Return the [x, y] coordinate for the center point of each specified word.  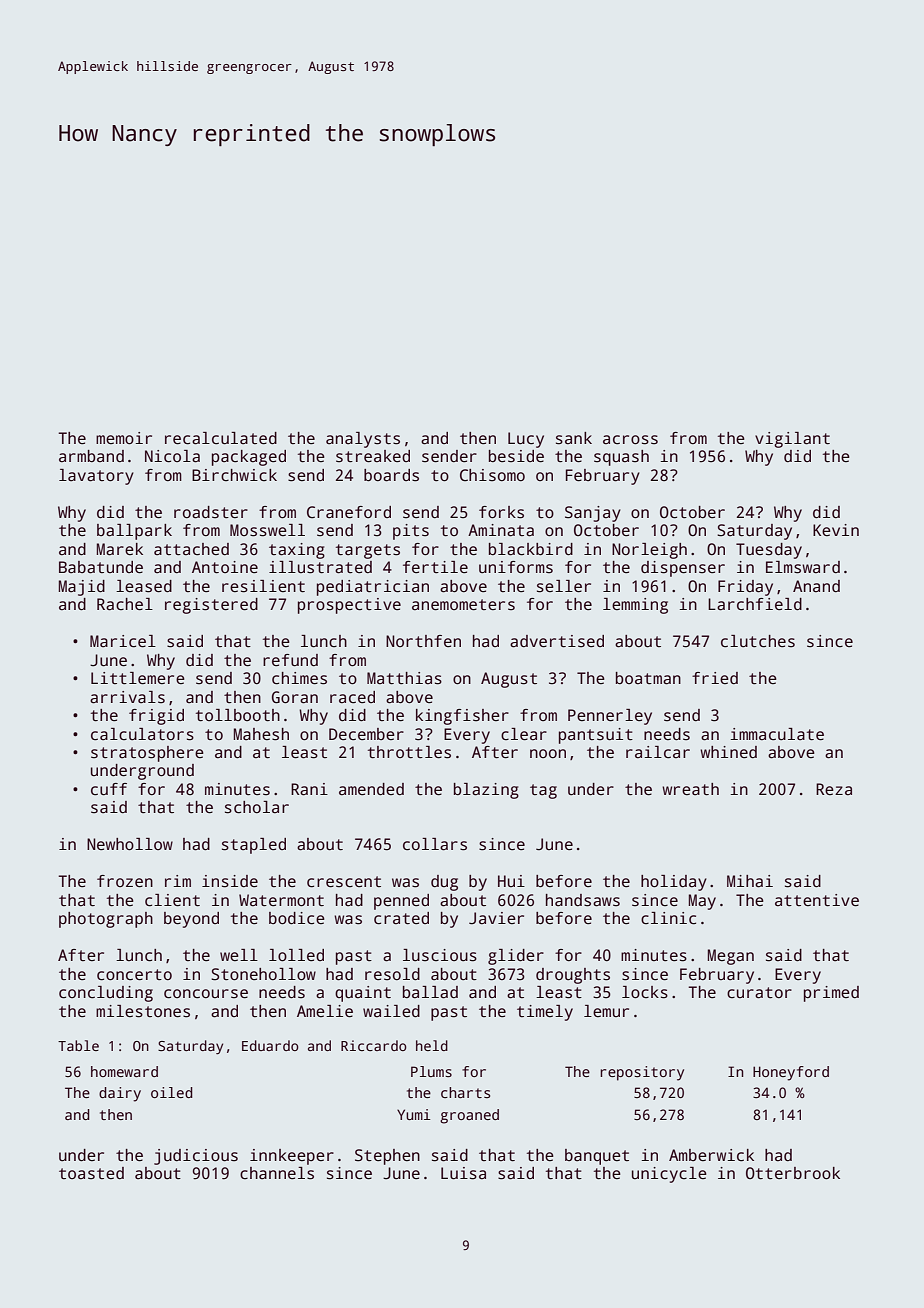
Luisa [463, 1173]
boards [391, 475]
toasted [91, 1173]
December [366, 734]
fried [715, 678]
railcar [658, 752]
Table [78, 1045]
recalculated [221, 438]
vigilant [792, 440]
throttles [409, 752]
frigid [156, 717]
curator [759, 993]
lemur [606, 1011]
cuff [109, 789]
